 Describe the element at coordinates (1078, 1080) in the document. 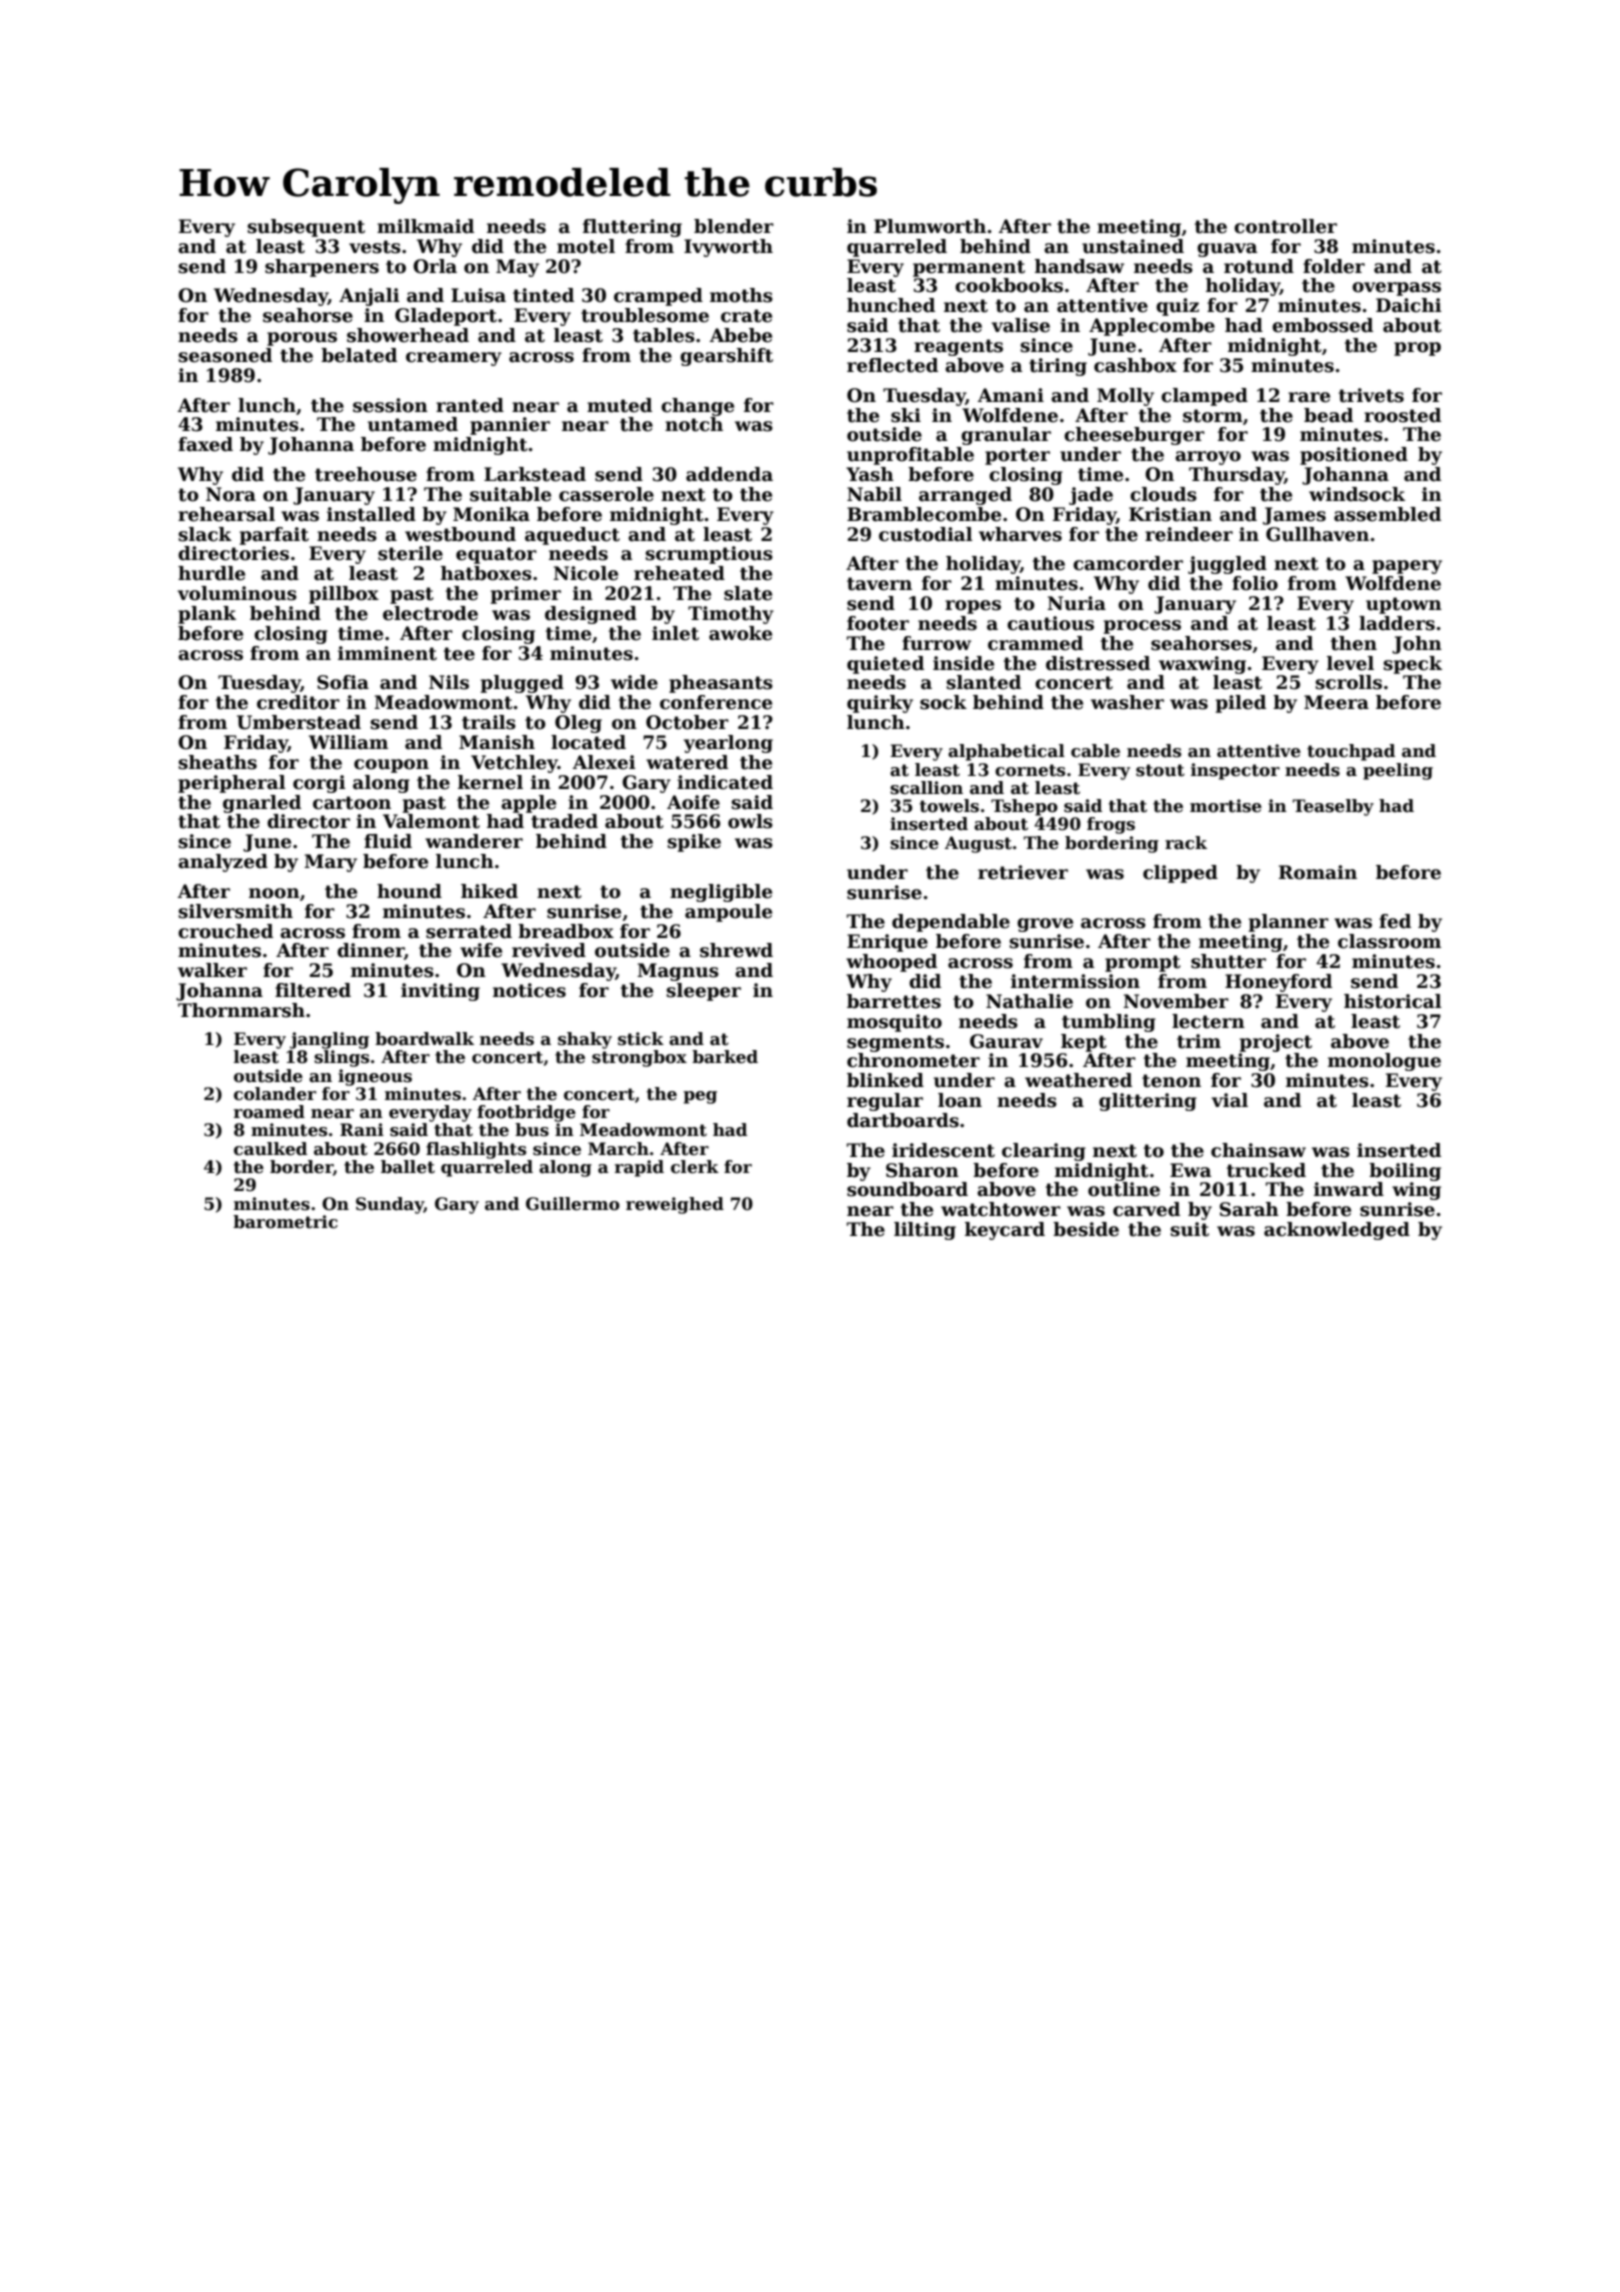

I see `weathered` at that location.
